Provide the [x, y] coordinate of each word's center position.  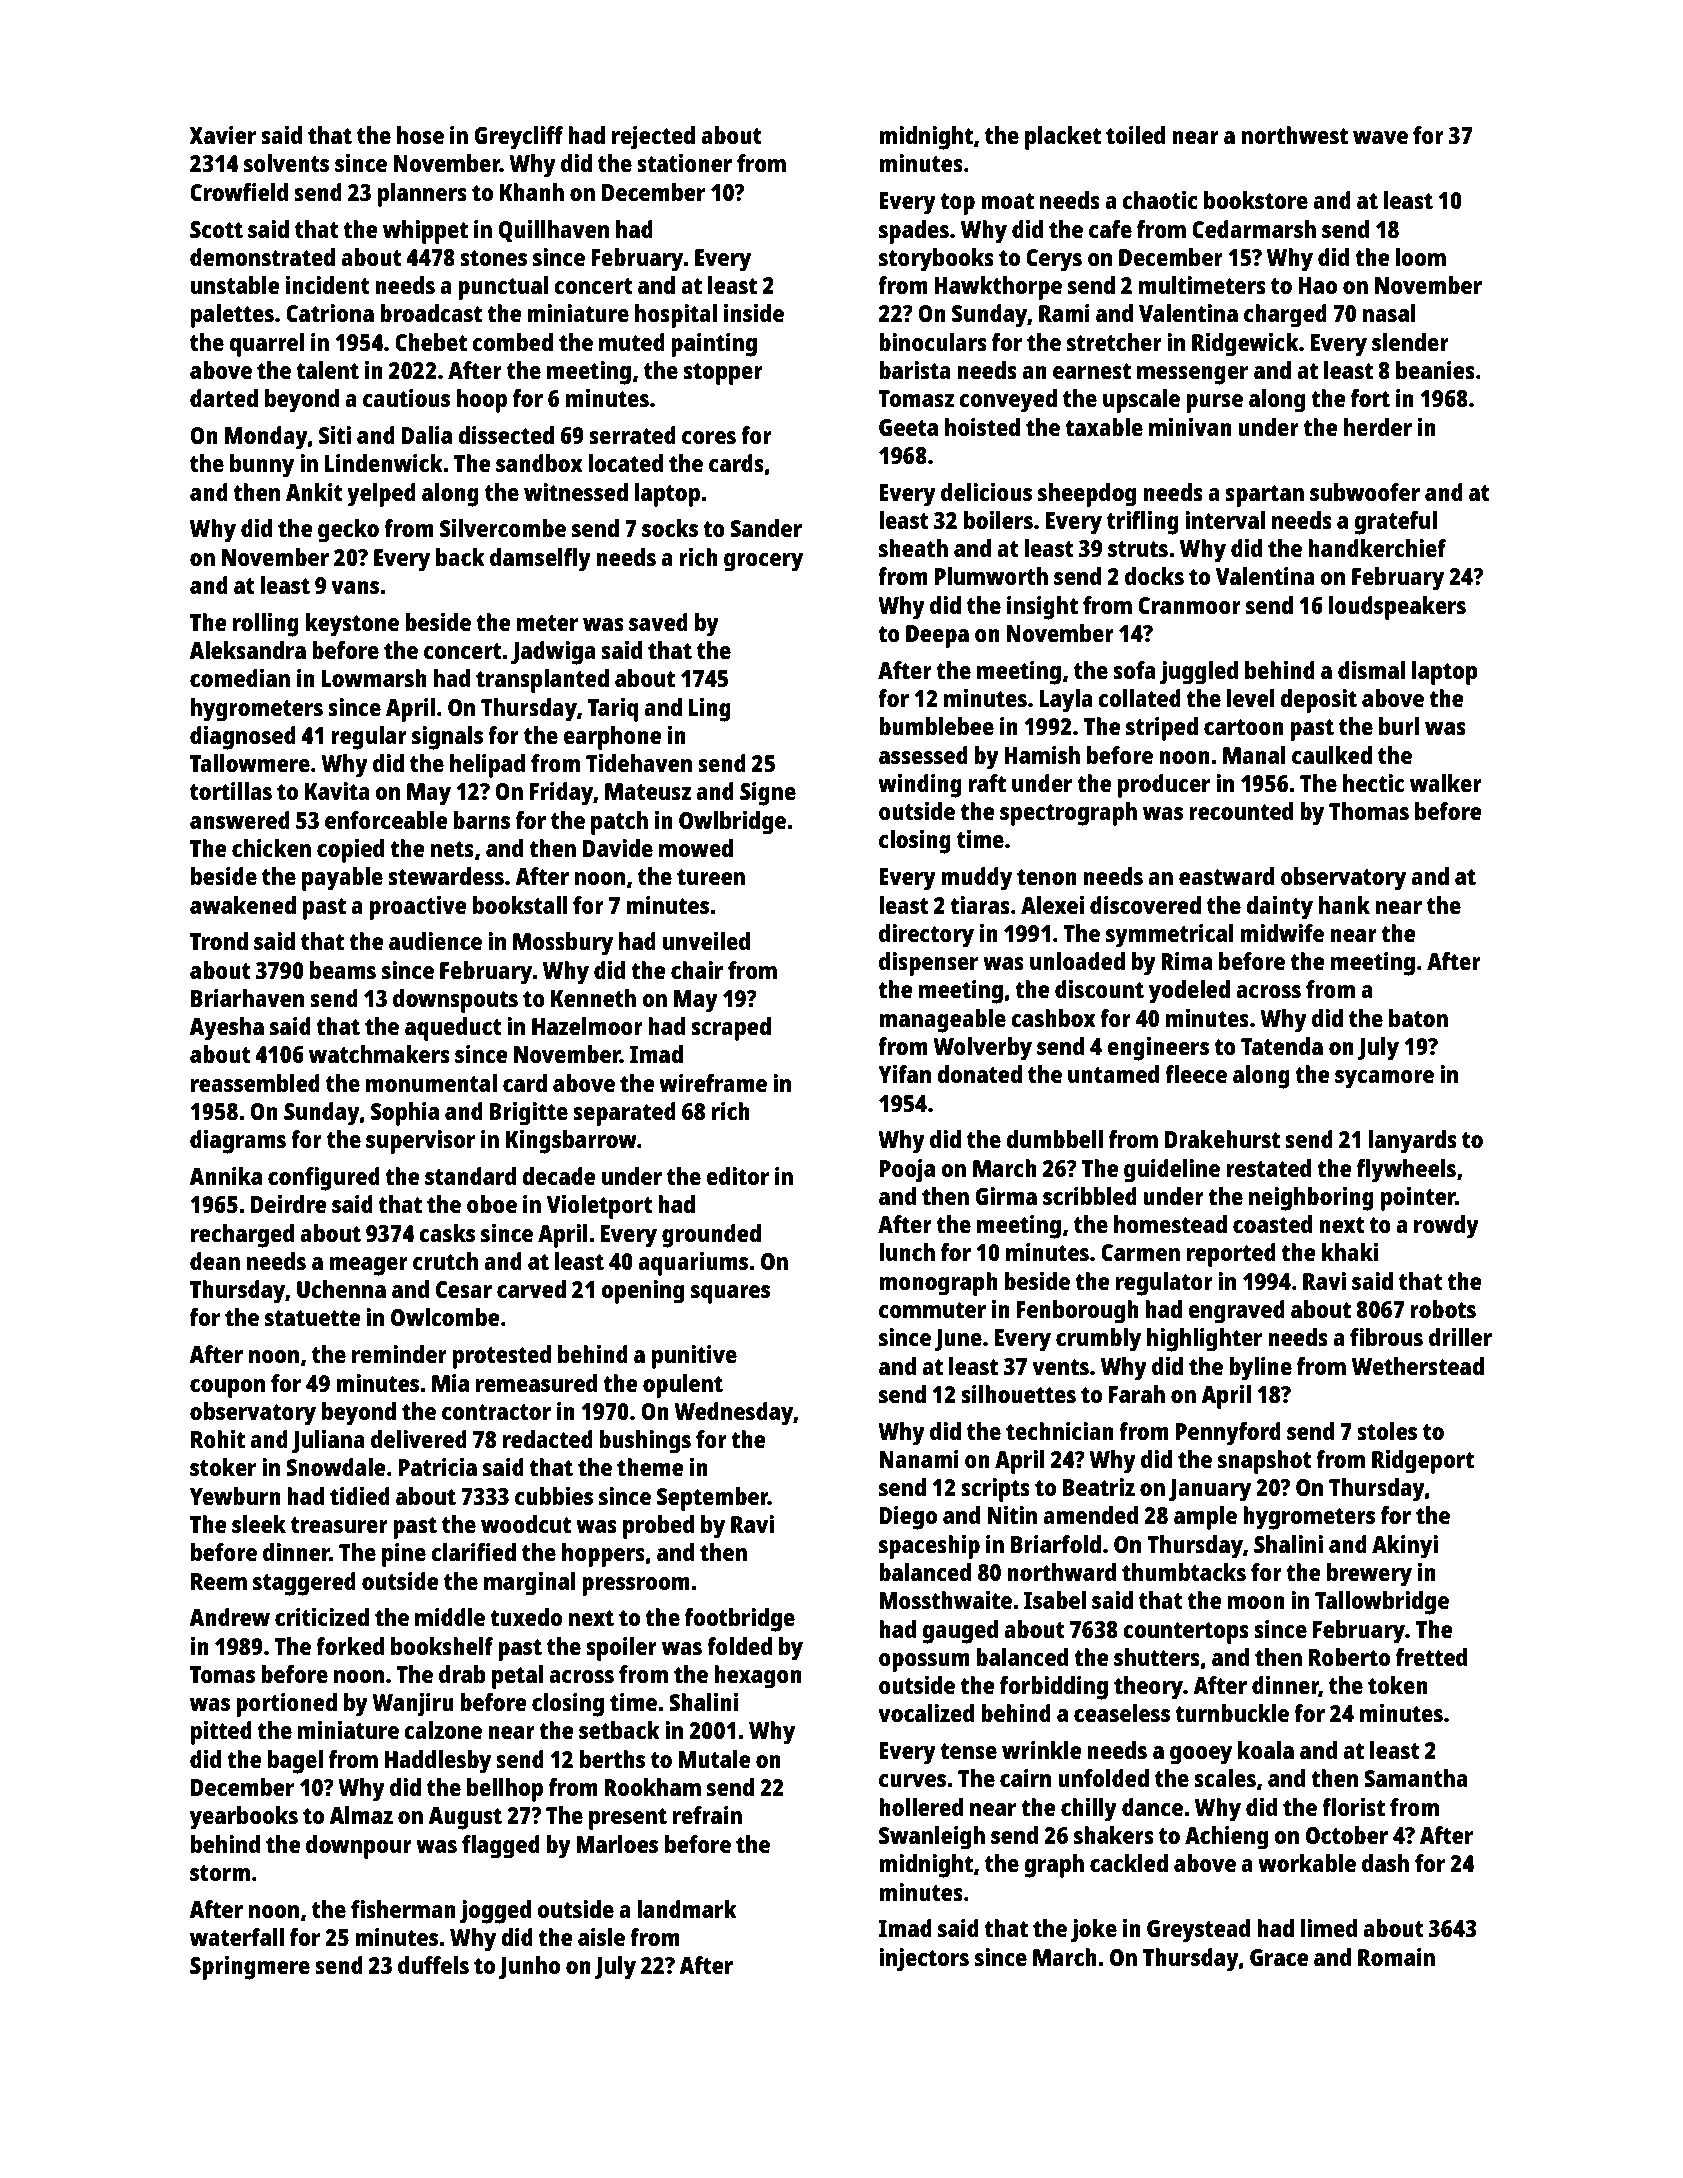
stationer [684, 163]
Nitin [1012, 1514]
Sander [766, 528]
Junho [529, 1967]
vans [355, 587]
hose [420, 135]
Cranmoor [1189, 605]
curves [912, 1780]
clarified [473, 1551]
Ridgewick [1245, 345]
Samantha [1416, 1778]
